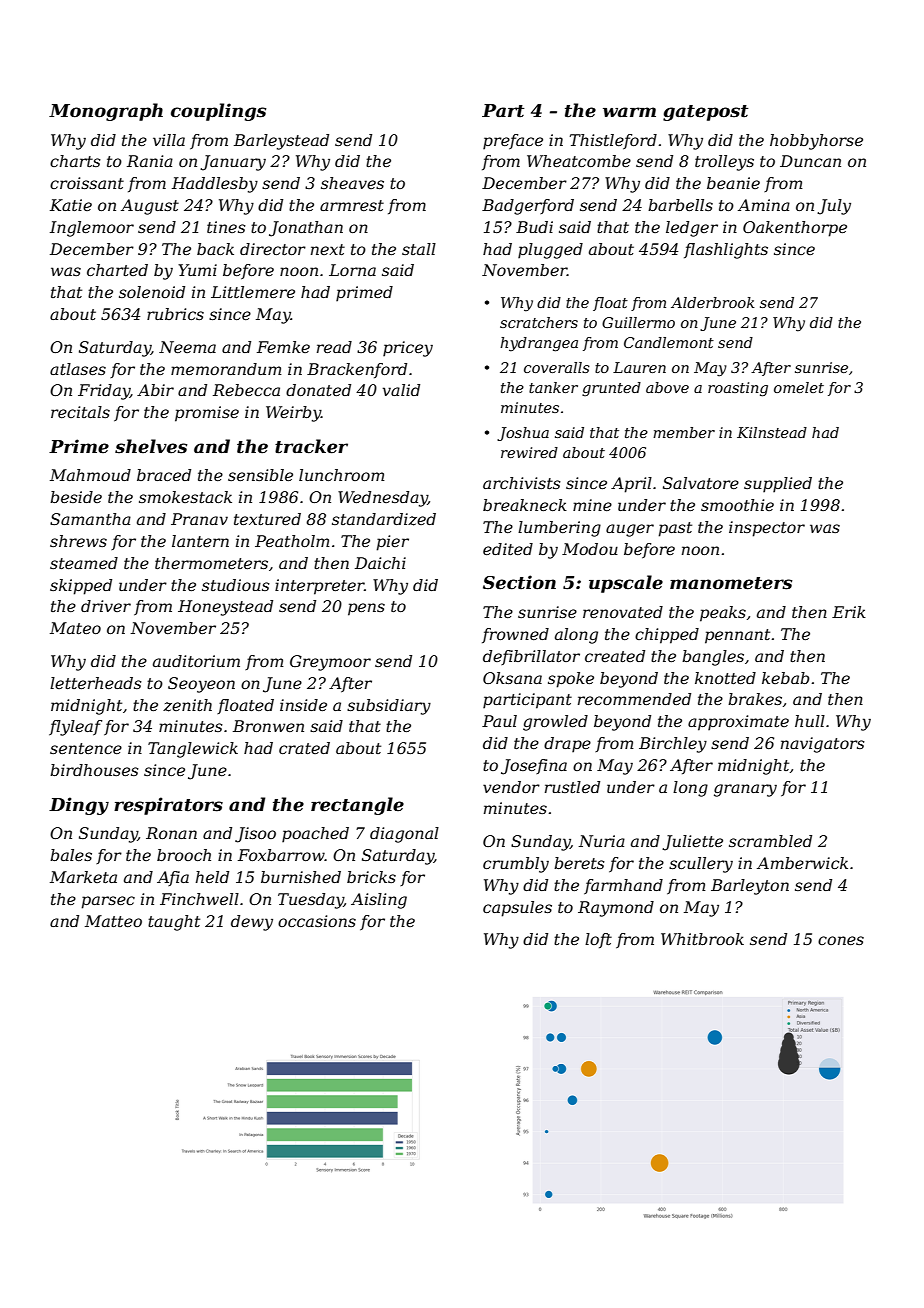 The image size is (924, 1308). Describe the element at coordinates (513, 142) in the document. I see `preface` at that location.
